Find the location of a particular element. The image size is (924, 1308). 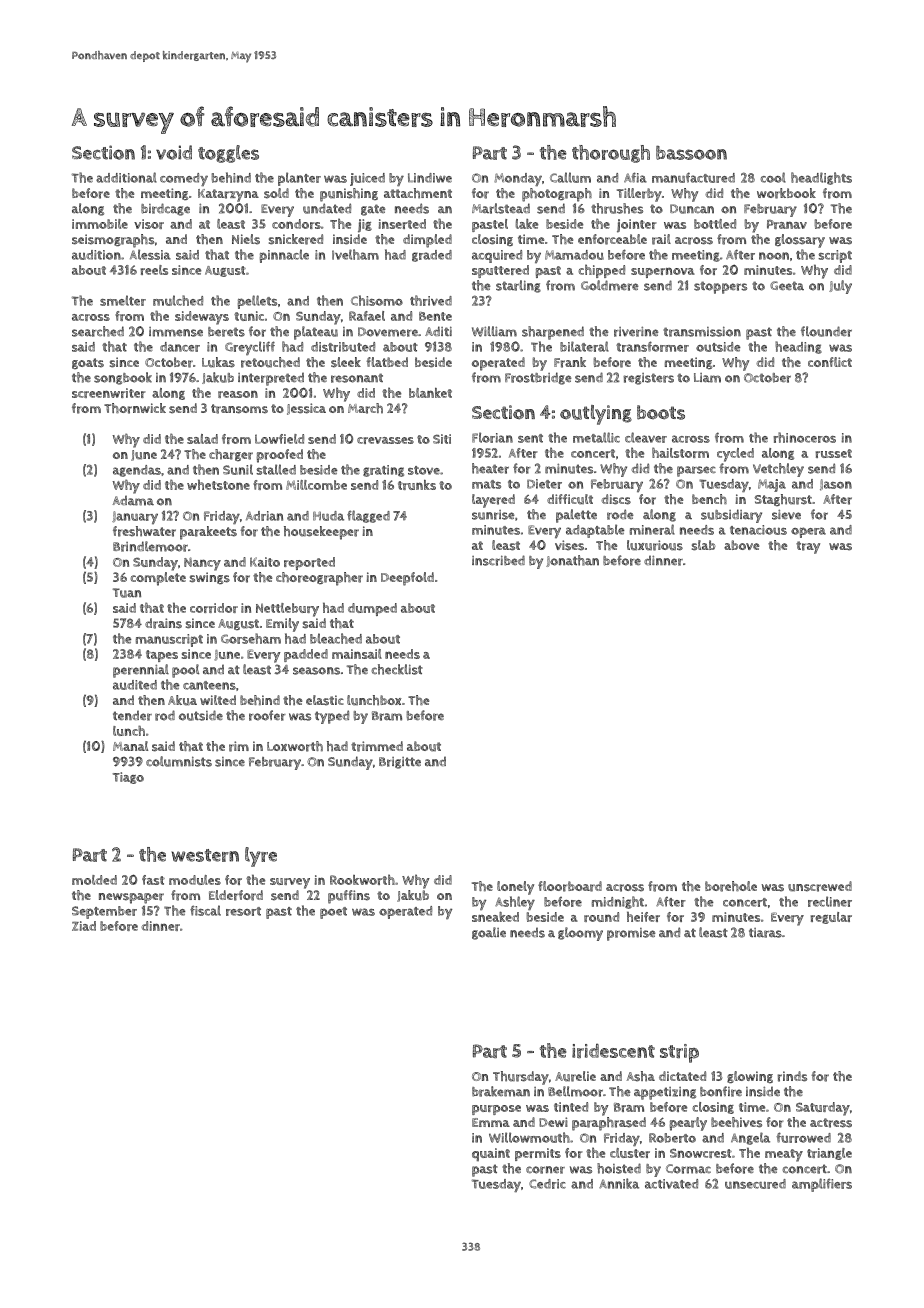

supernova is located at coordinates (663, 273).
